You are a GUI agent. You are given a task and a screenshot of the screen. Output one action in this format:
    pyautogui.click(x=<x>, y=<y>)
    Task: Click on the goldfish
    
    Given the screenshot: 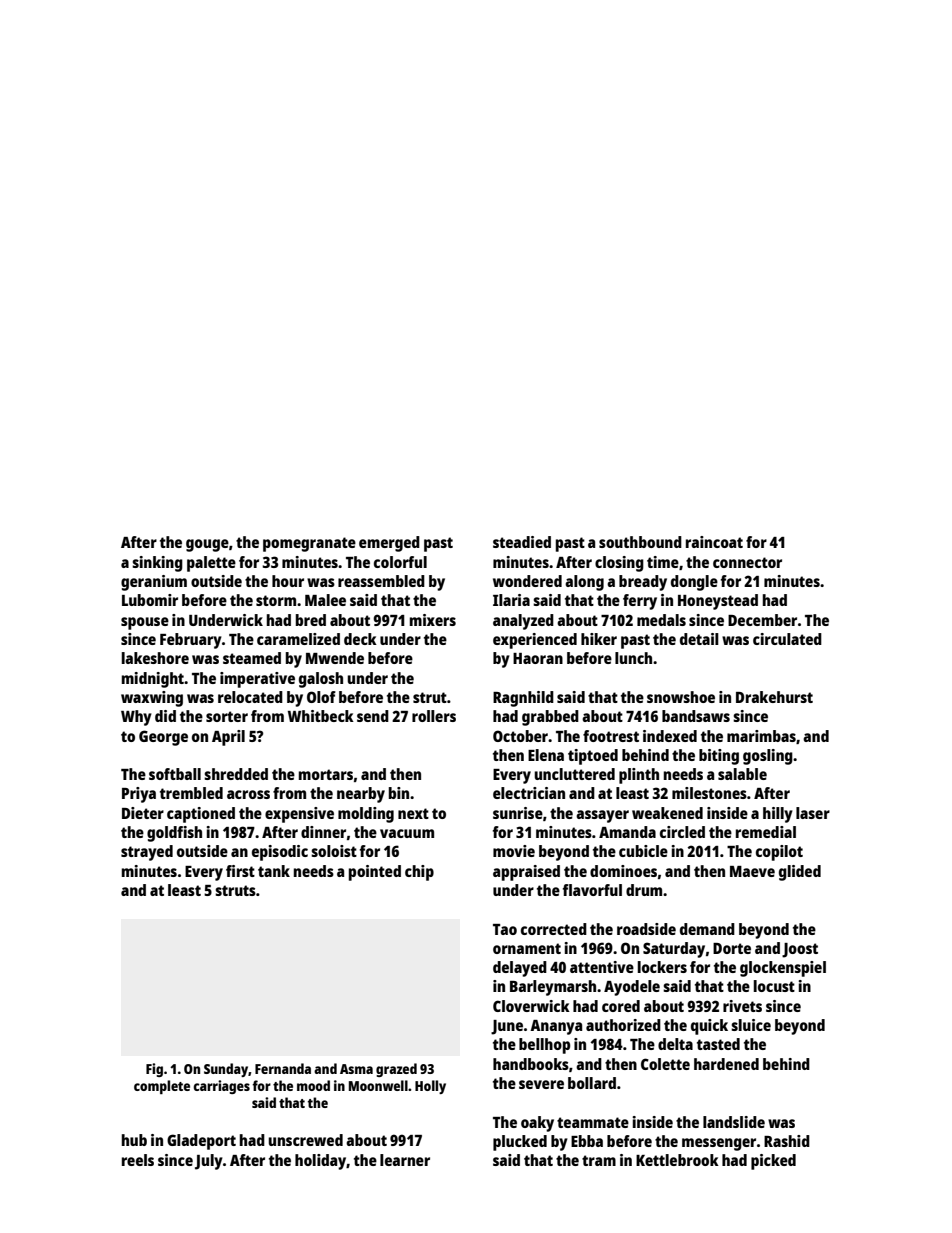 What is the action you would take?
    pyautogui.click(x=174, y=834)
